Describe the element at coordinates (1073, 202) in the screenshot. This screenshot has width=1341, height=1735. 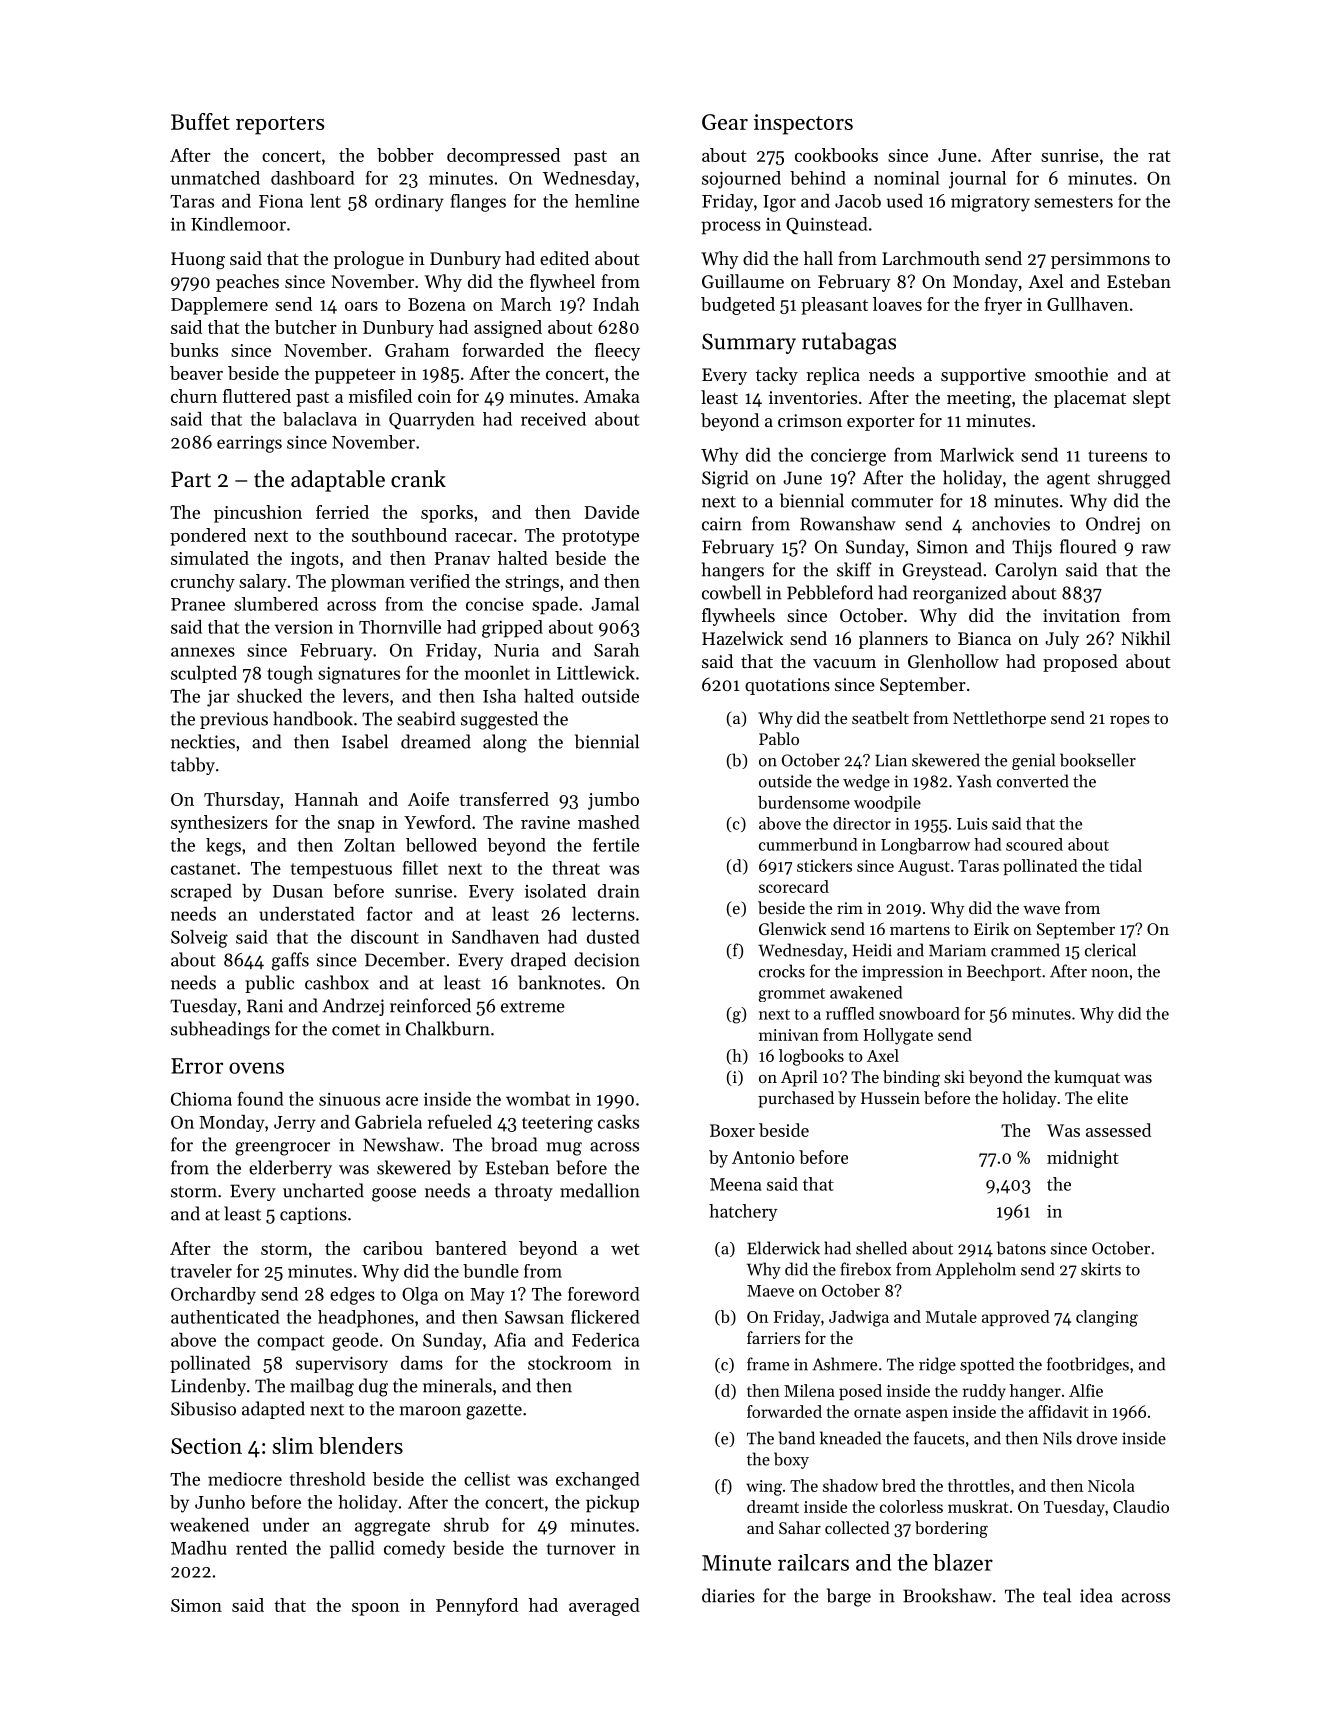
I see `semesters` at that location.
